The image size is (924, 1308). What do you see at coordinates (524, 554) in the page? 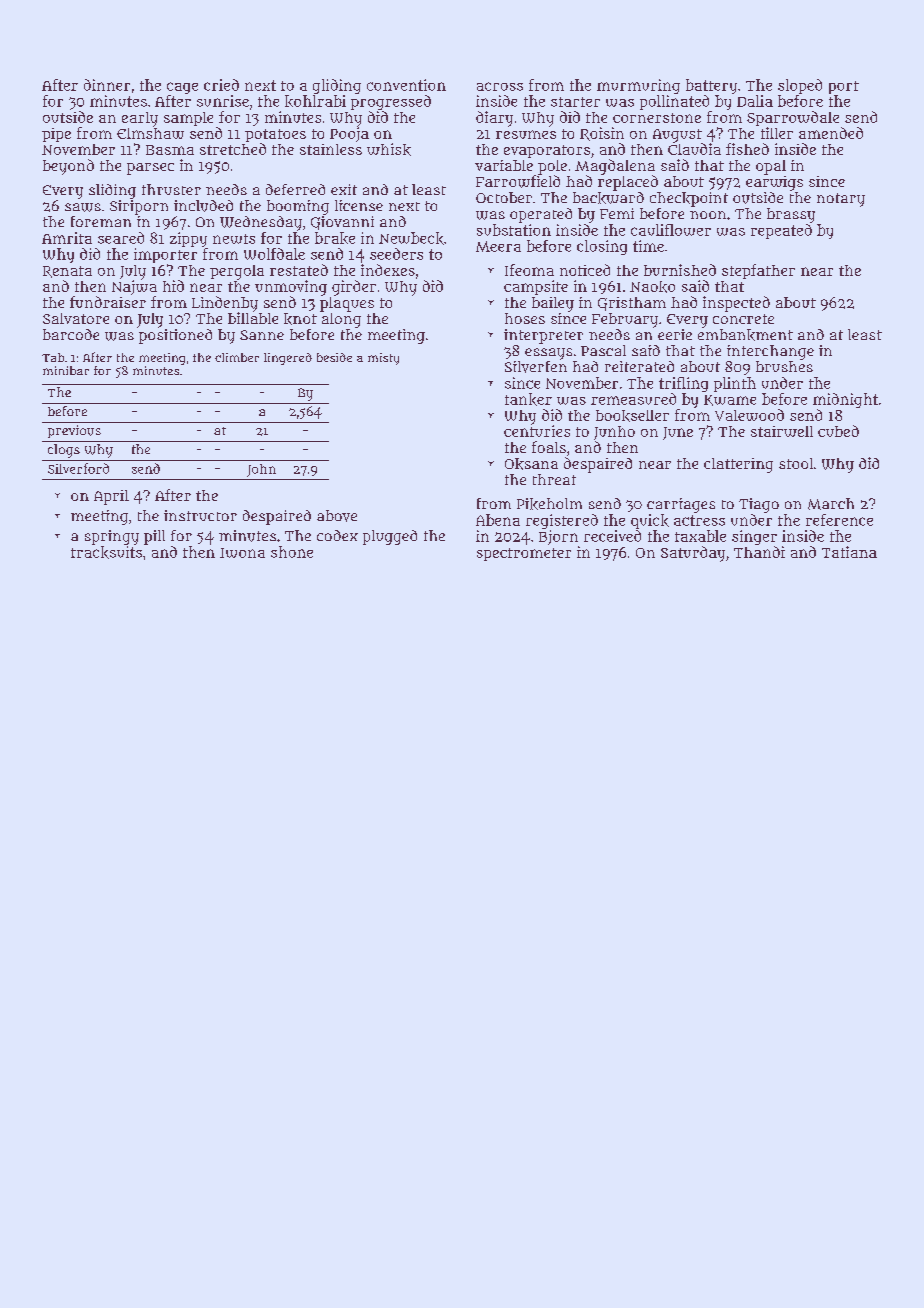
I see `spectrometer` at bounding box center [524, 554].
